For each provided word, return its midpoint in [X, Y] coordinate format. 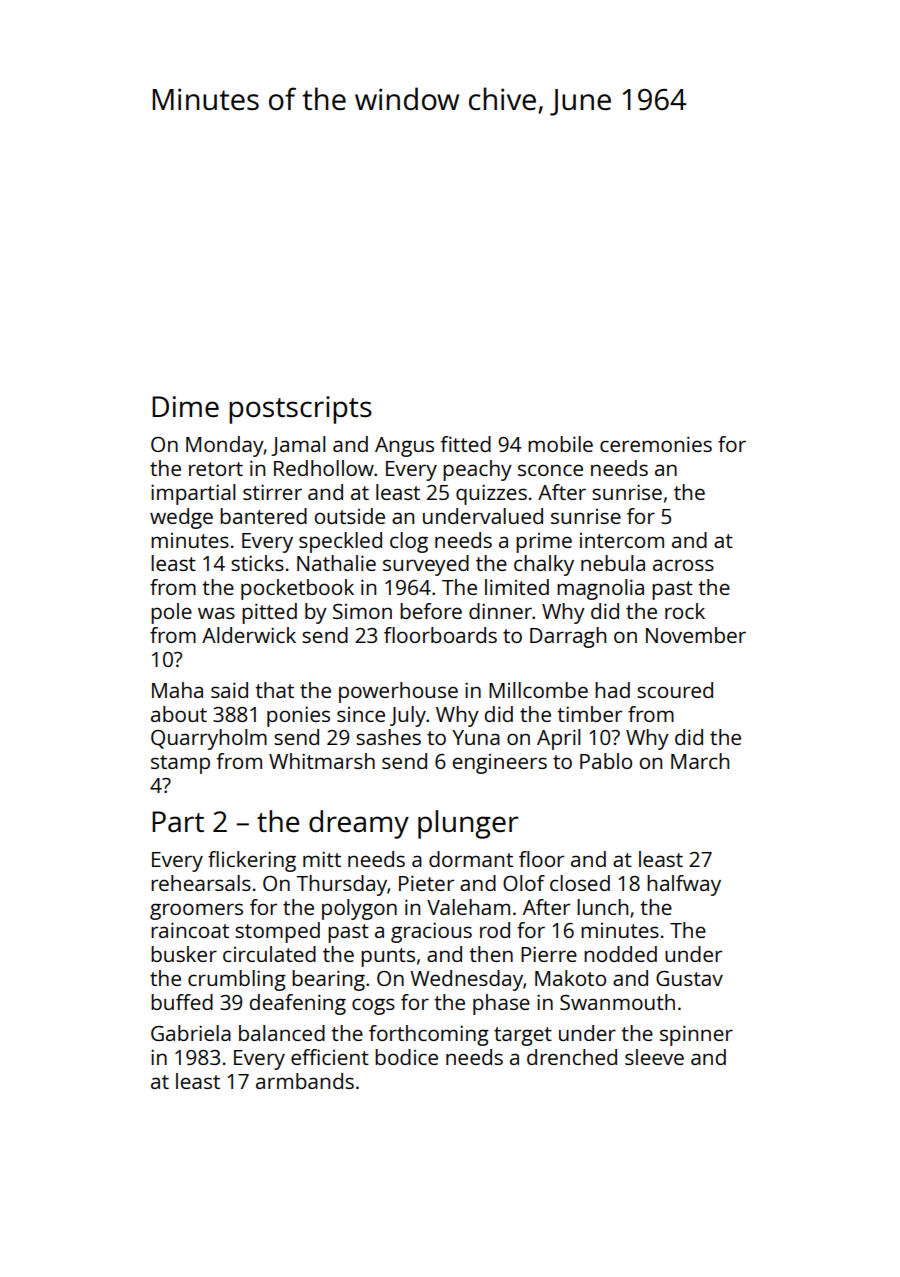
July [408, 716]
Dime [185, 406]
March [700, 761]
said [229, 690]
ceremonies [656, 444]
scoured [675, 690]
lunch [602, 907]
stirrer [272, 492]
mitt [322, 859]
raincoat [190, 930]
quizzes [491, 494]
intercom [622, 540]
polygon [359, 909]
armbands [305, 1081]
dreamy [359, 824]
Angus [404, 447]
